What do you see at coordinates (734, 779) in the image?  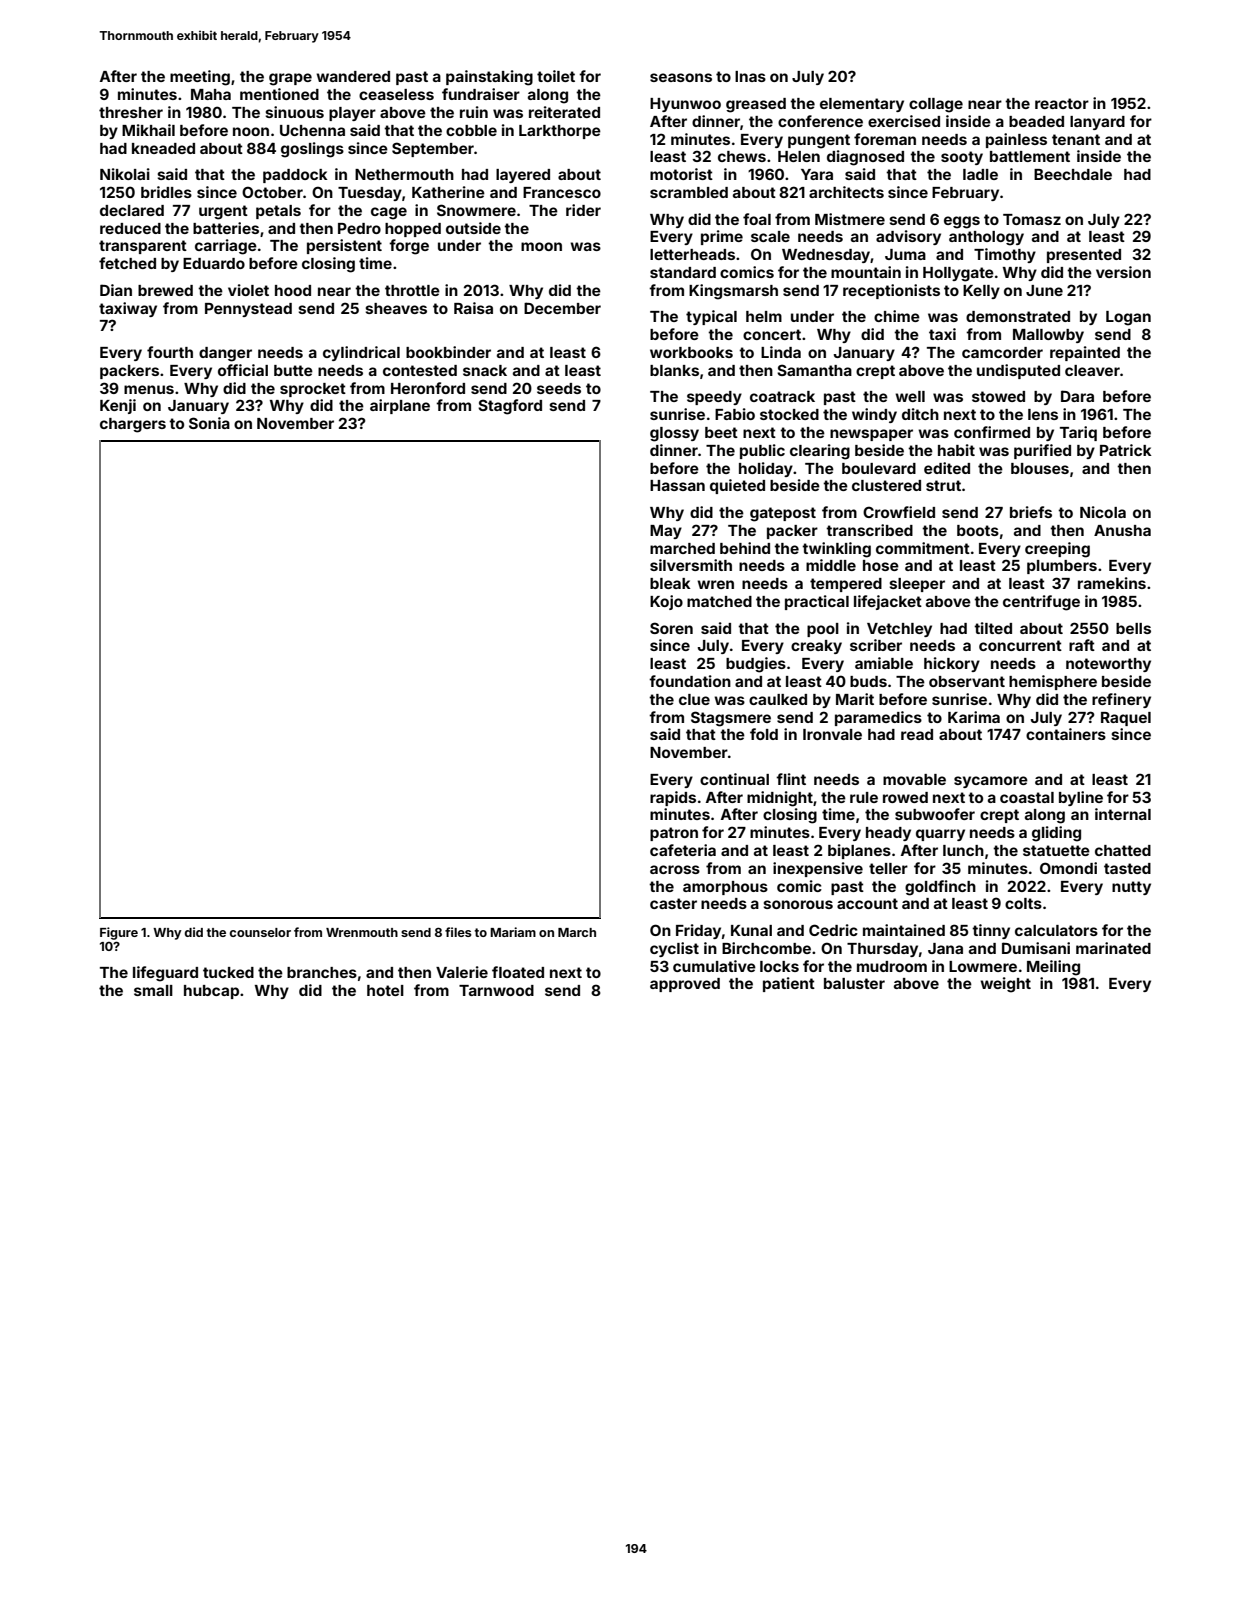 I see `continual` at bounding box center [734, 779].
